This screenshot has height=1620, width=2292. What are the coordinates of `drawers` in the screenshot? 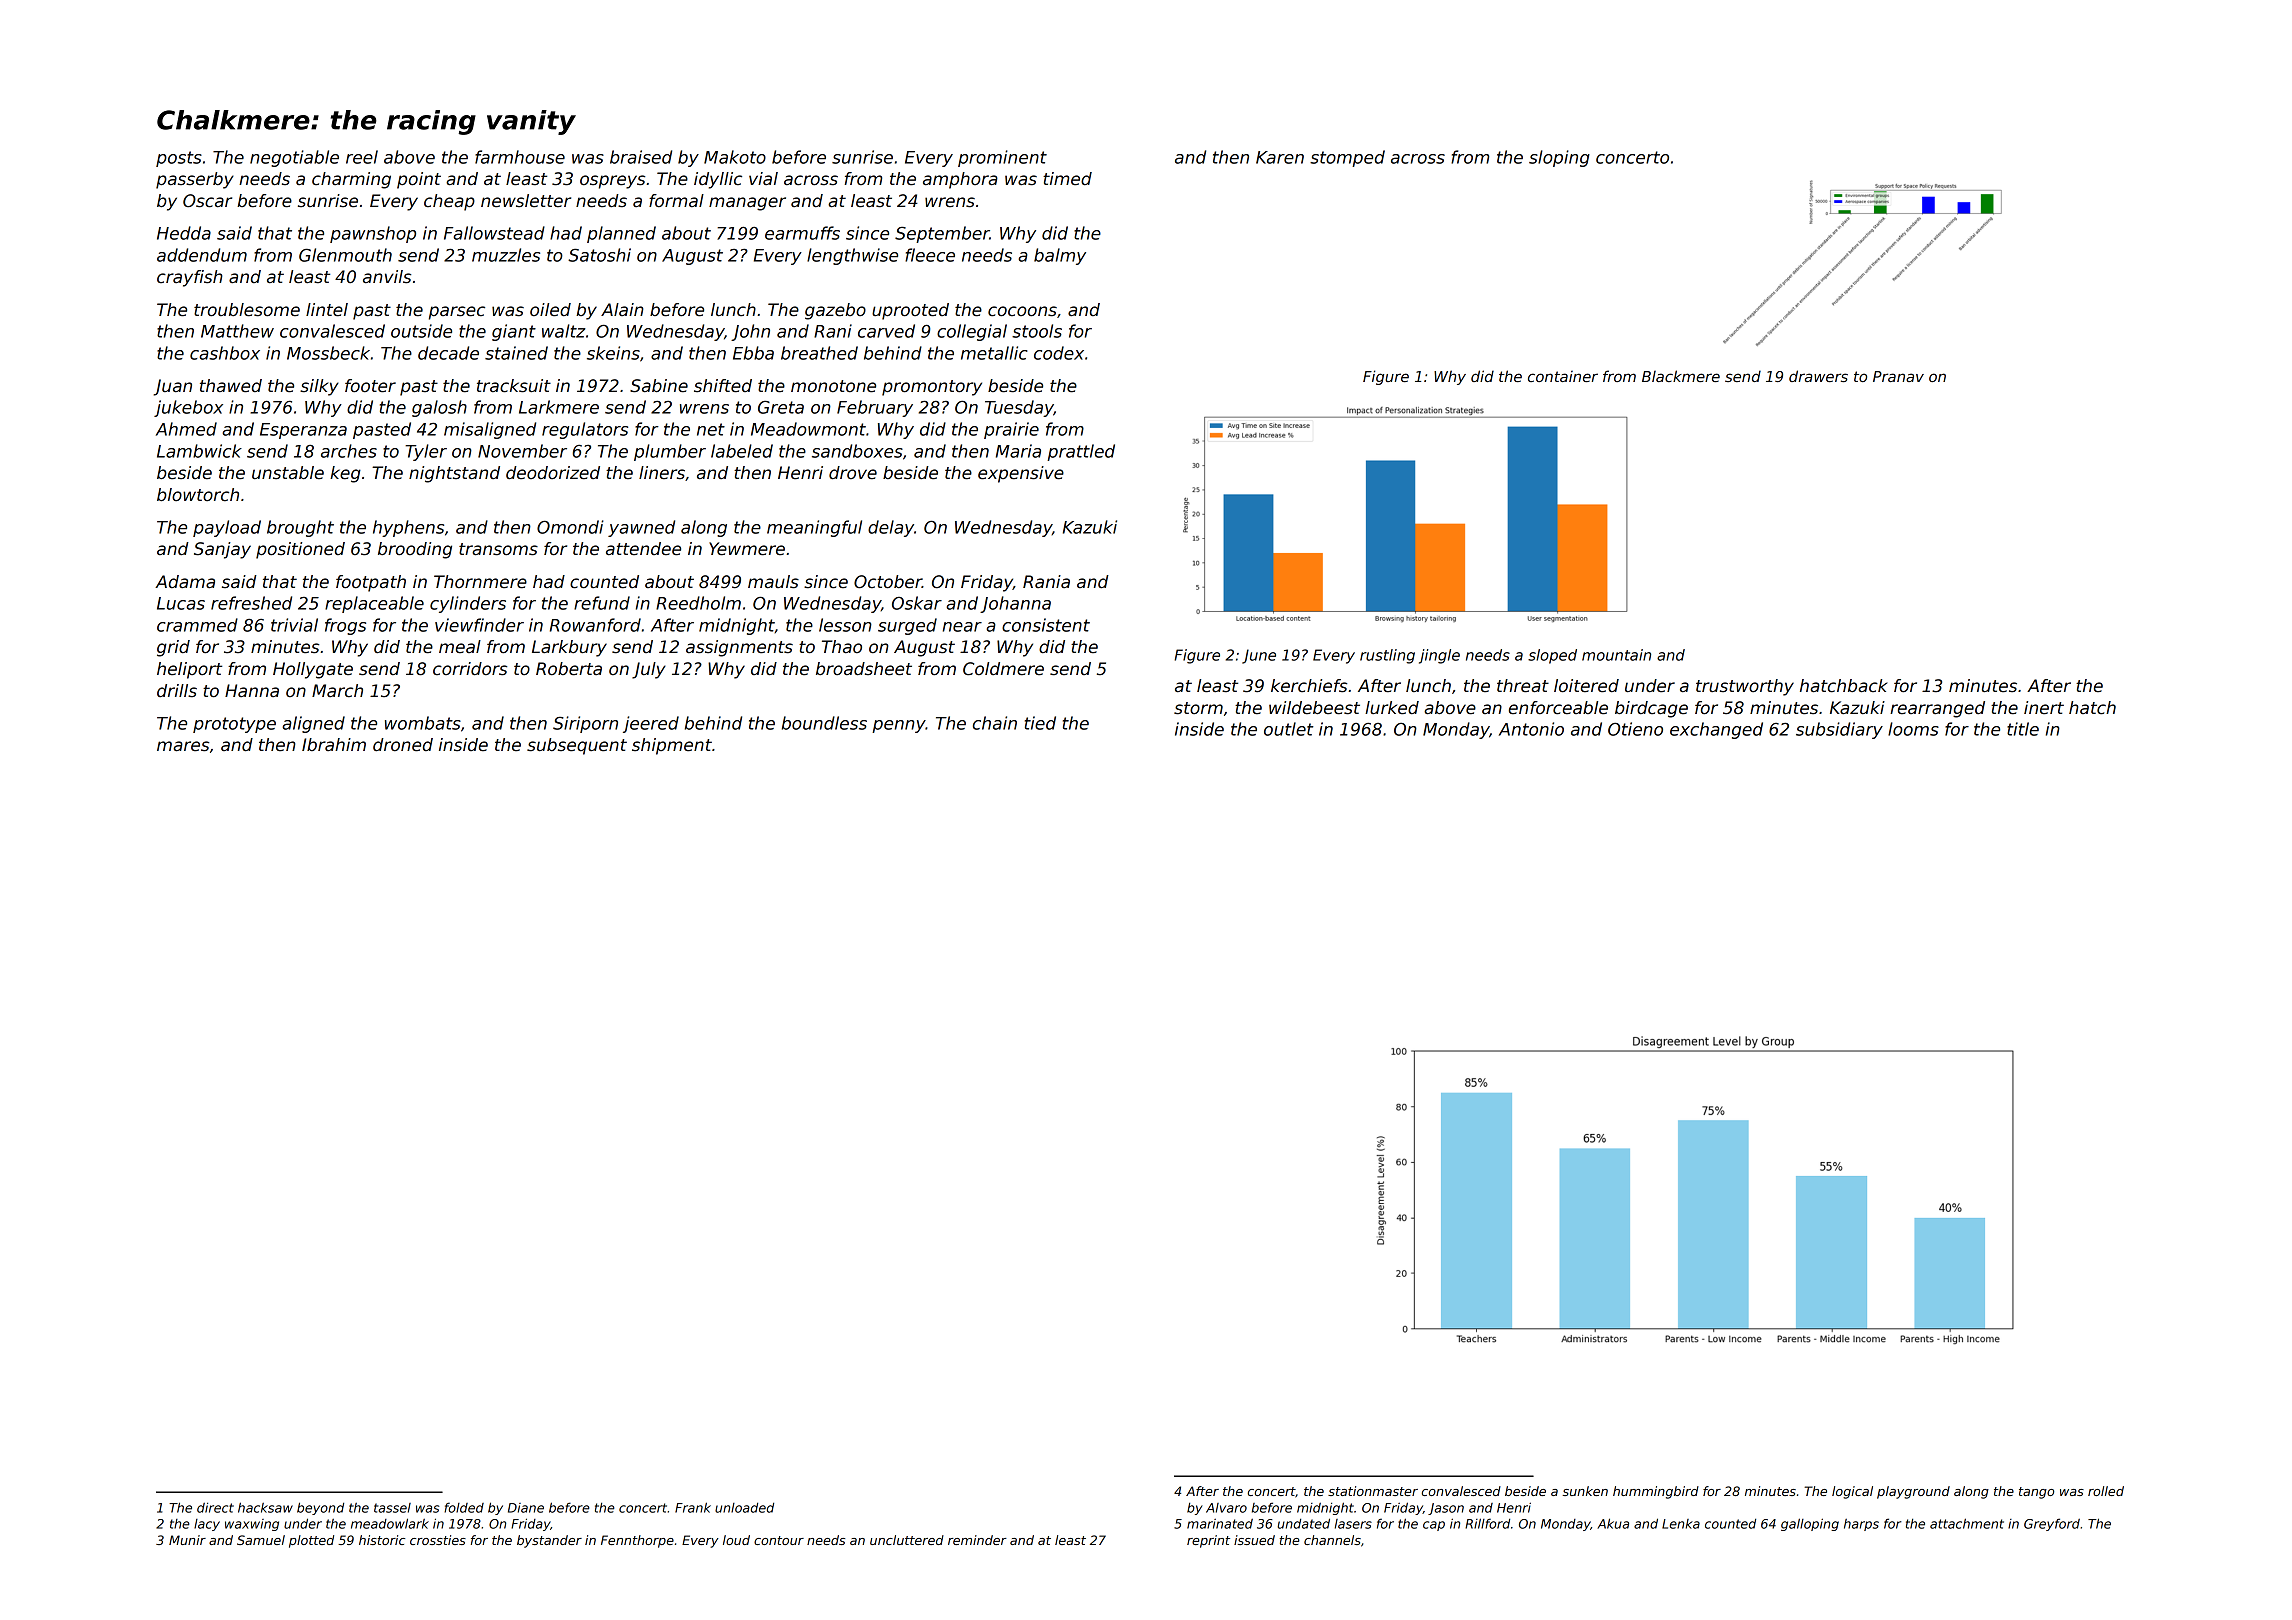 It's located at (1818, 376).
